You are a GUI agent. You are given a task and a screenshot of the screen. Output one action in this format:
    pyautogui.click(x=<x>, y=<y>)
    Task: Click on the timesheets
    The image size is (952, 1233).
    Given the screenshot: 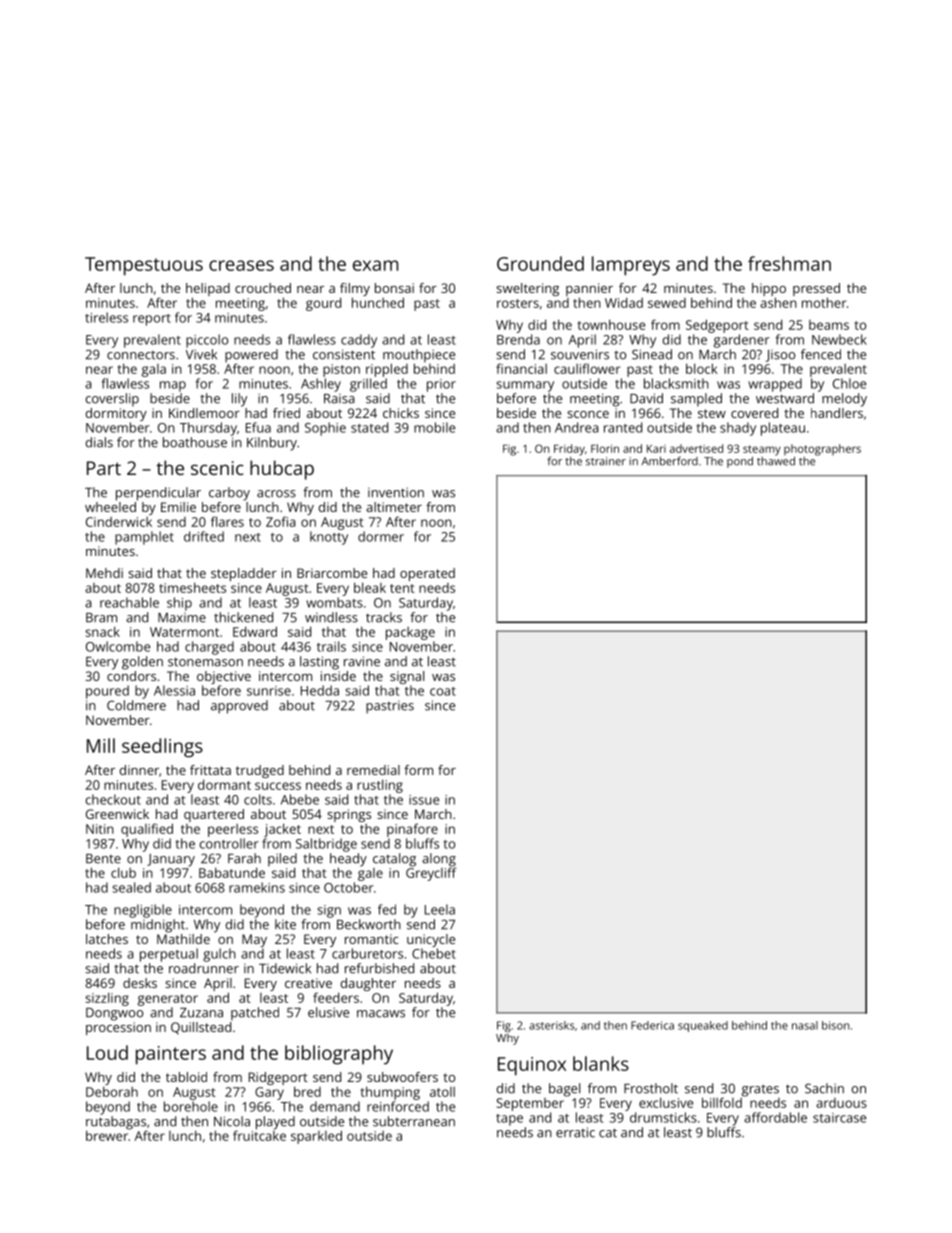 What is the action you would take?
    pyautogui.click(x=192, y=587)
